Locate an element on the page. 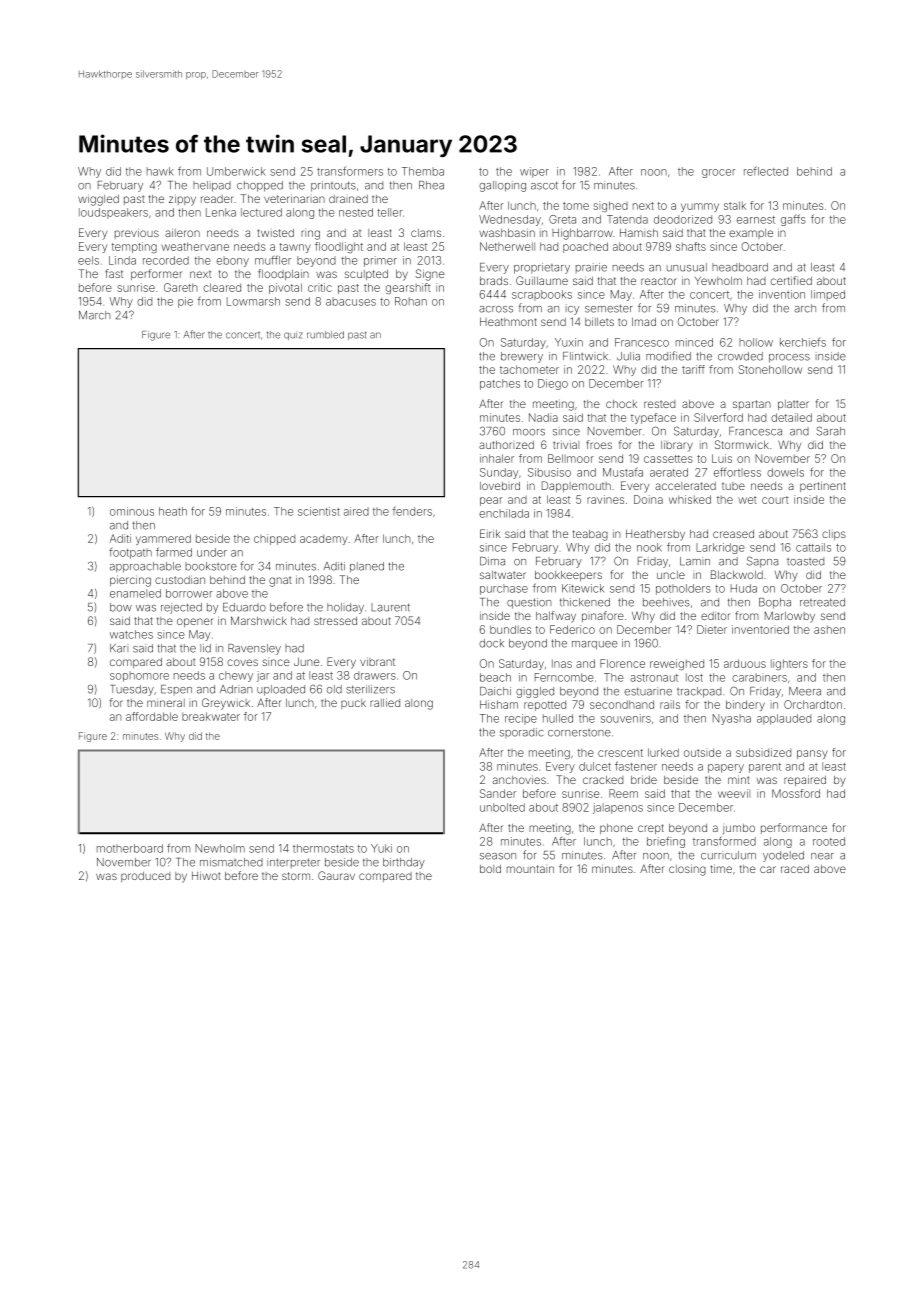  Umberwick is located at coordinates (236, 171).
